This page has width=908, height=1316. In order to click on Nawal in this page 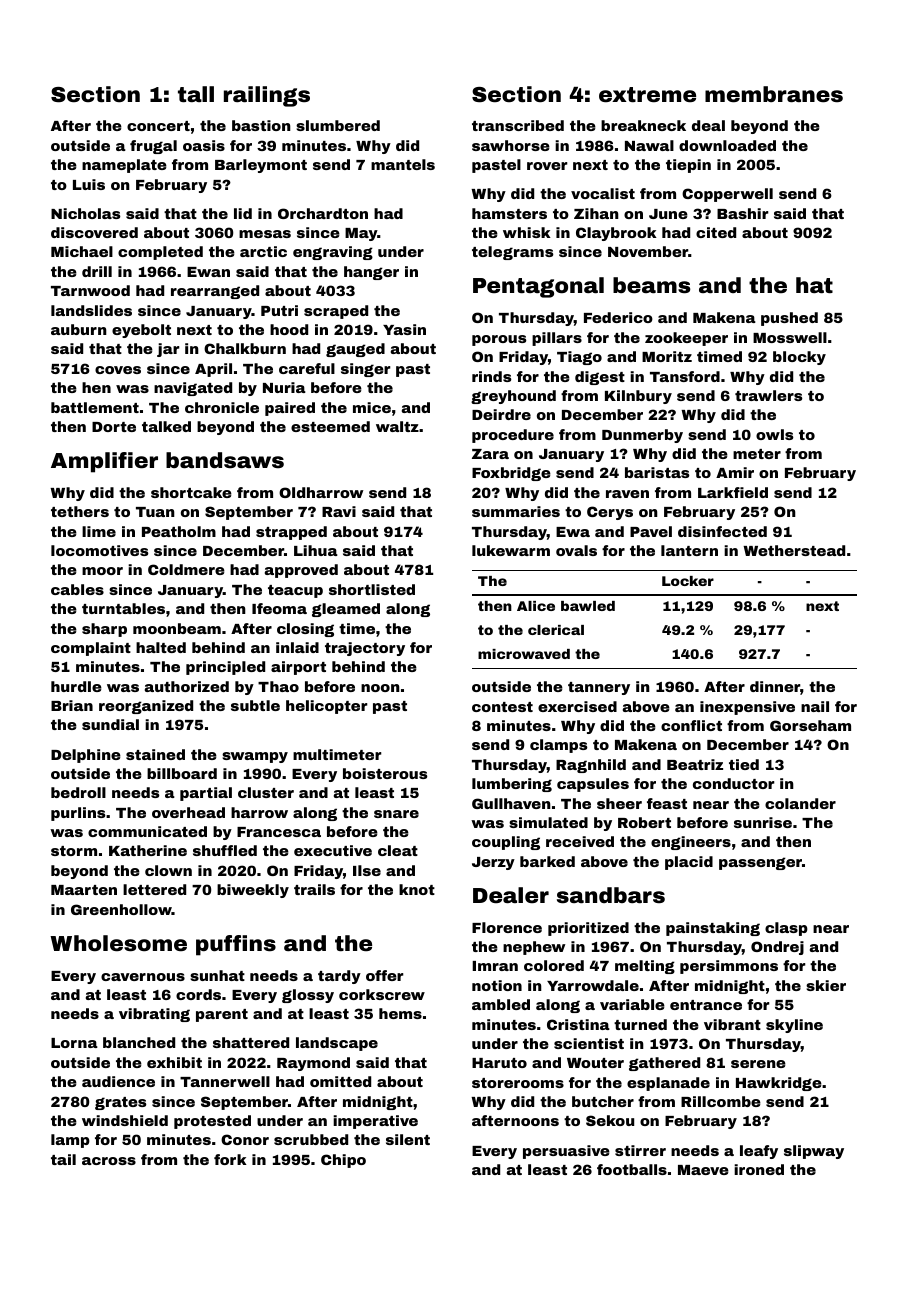, I will do `click(649, 145)`.
